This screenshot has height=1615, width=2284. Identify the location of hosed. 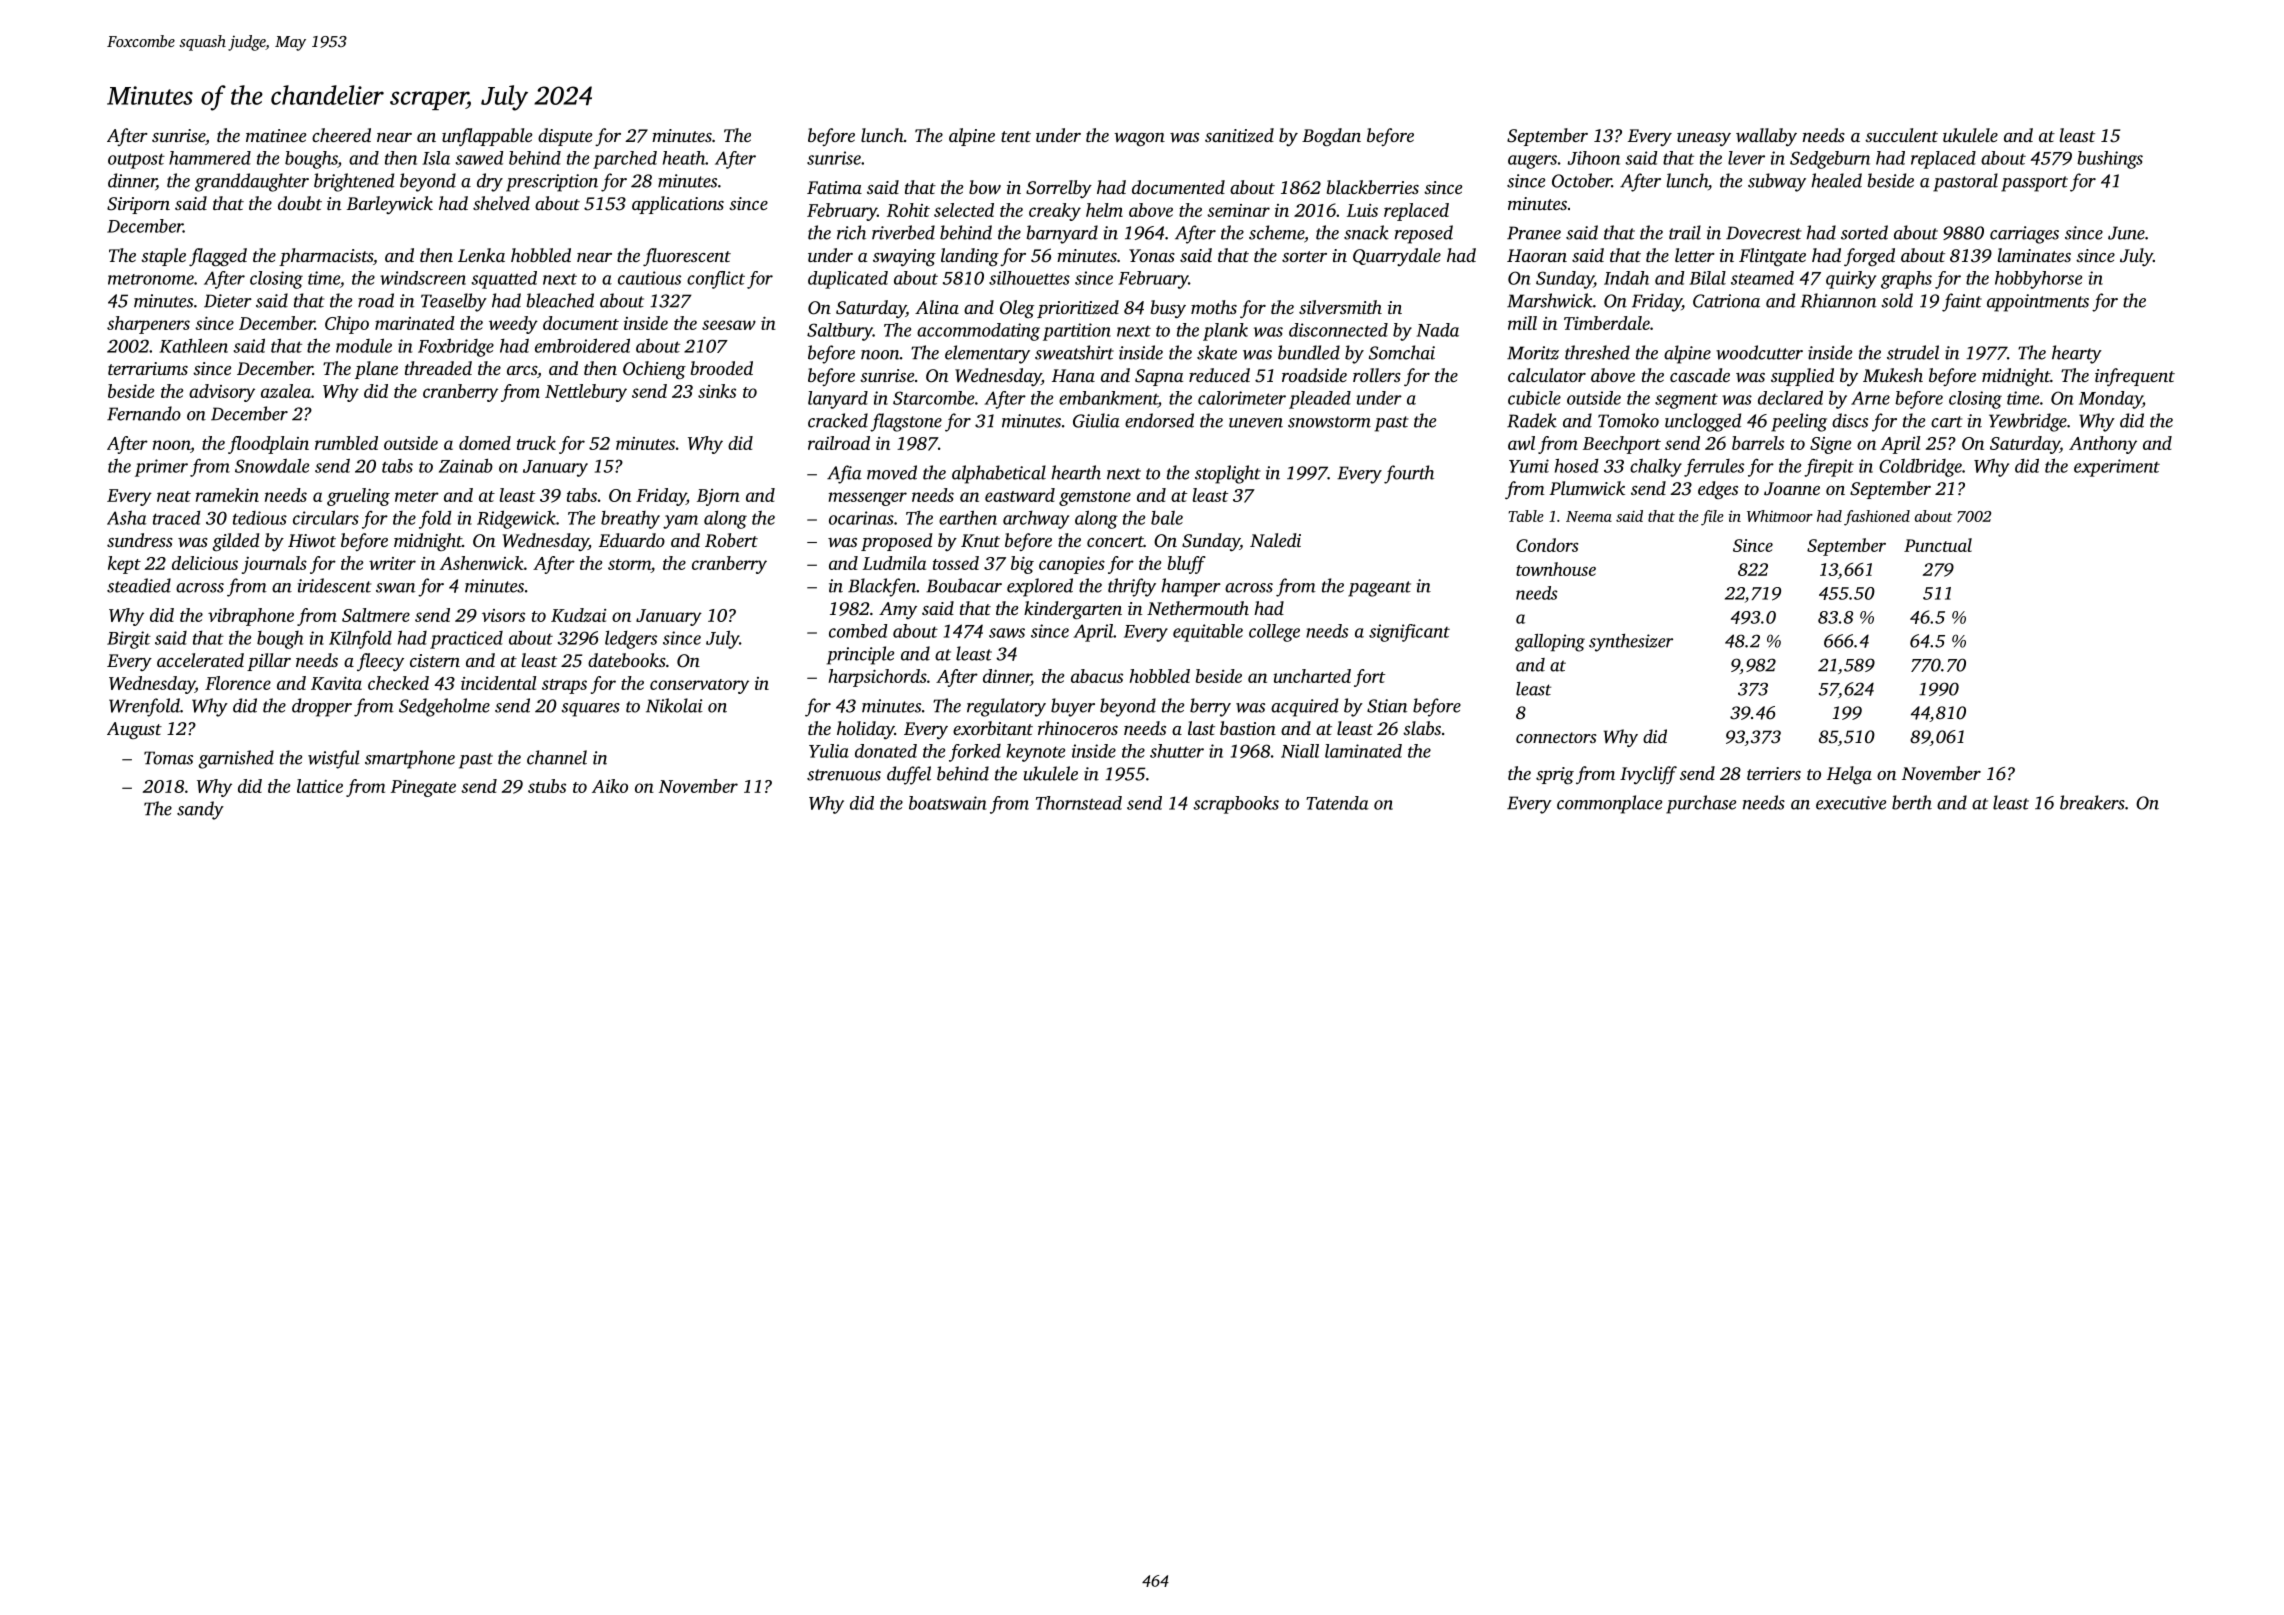
(1577, 465).
